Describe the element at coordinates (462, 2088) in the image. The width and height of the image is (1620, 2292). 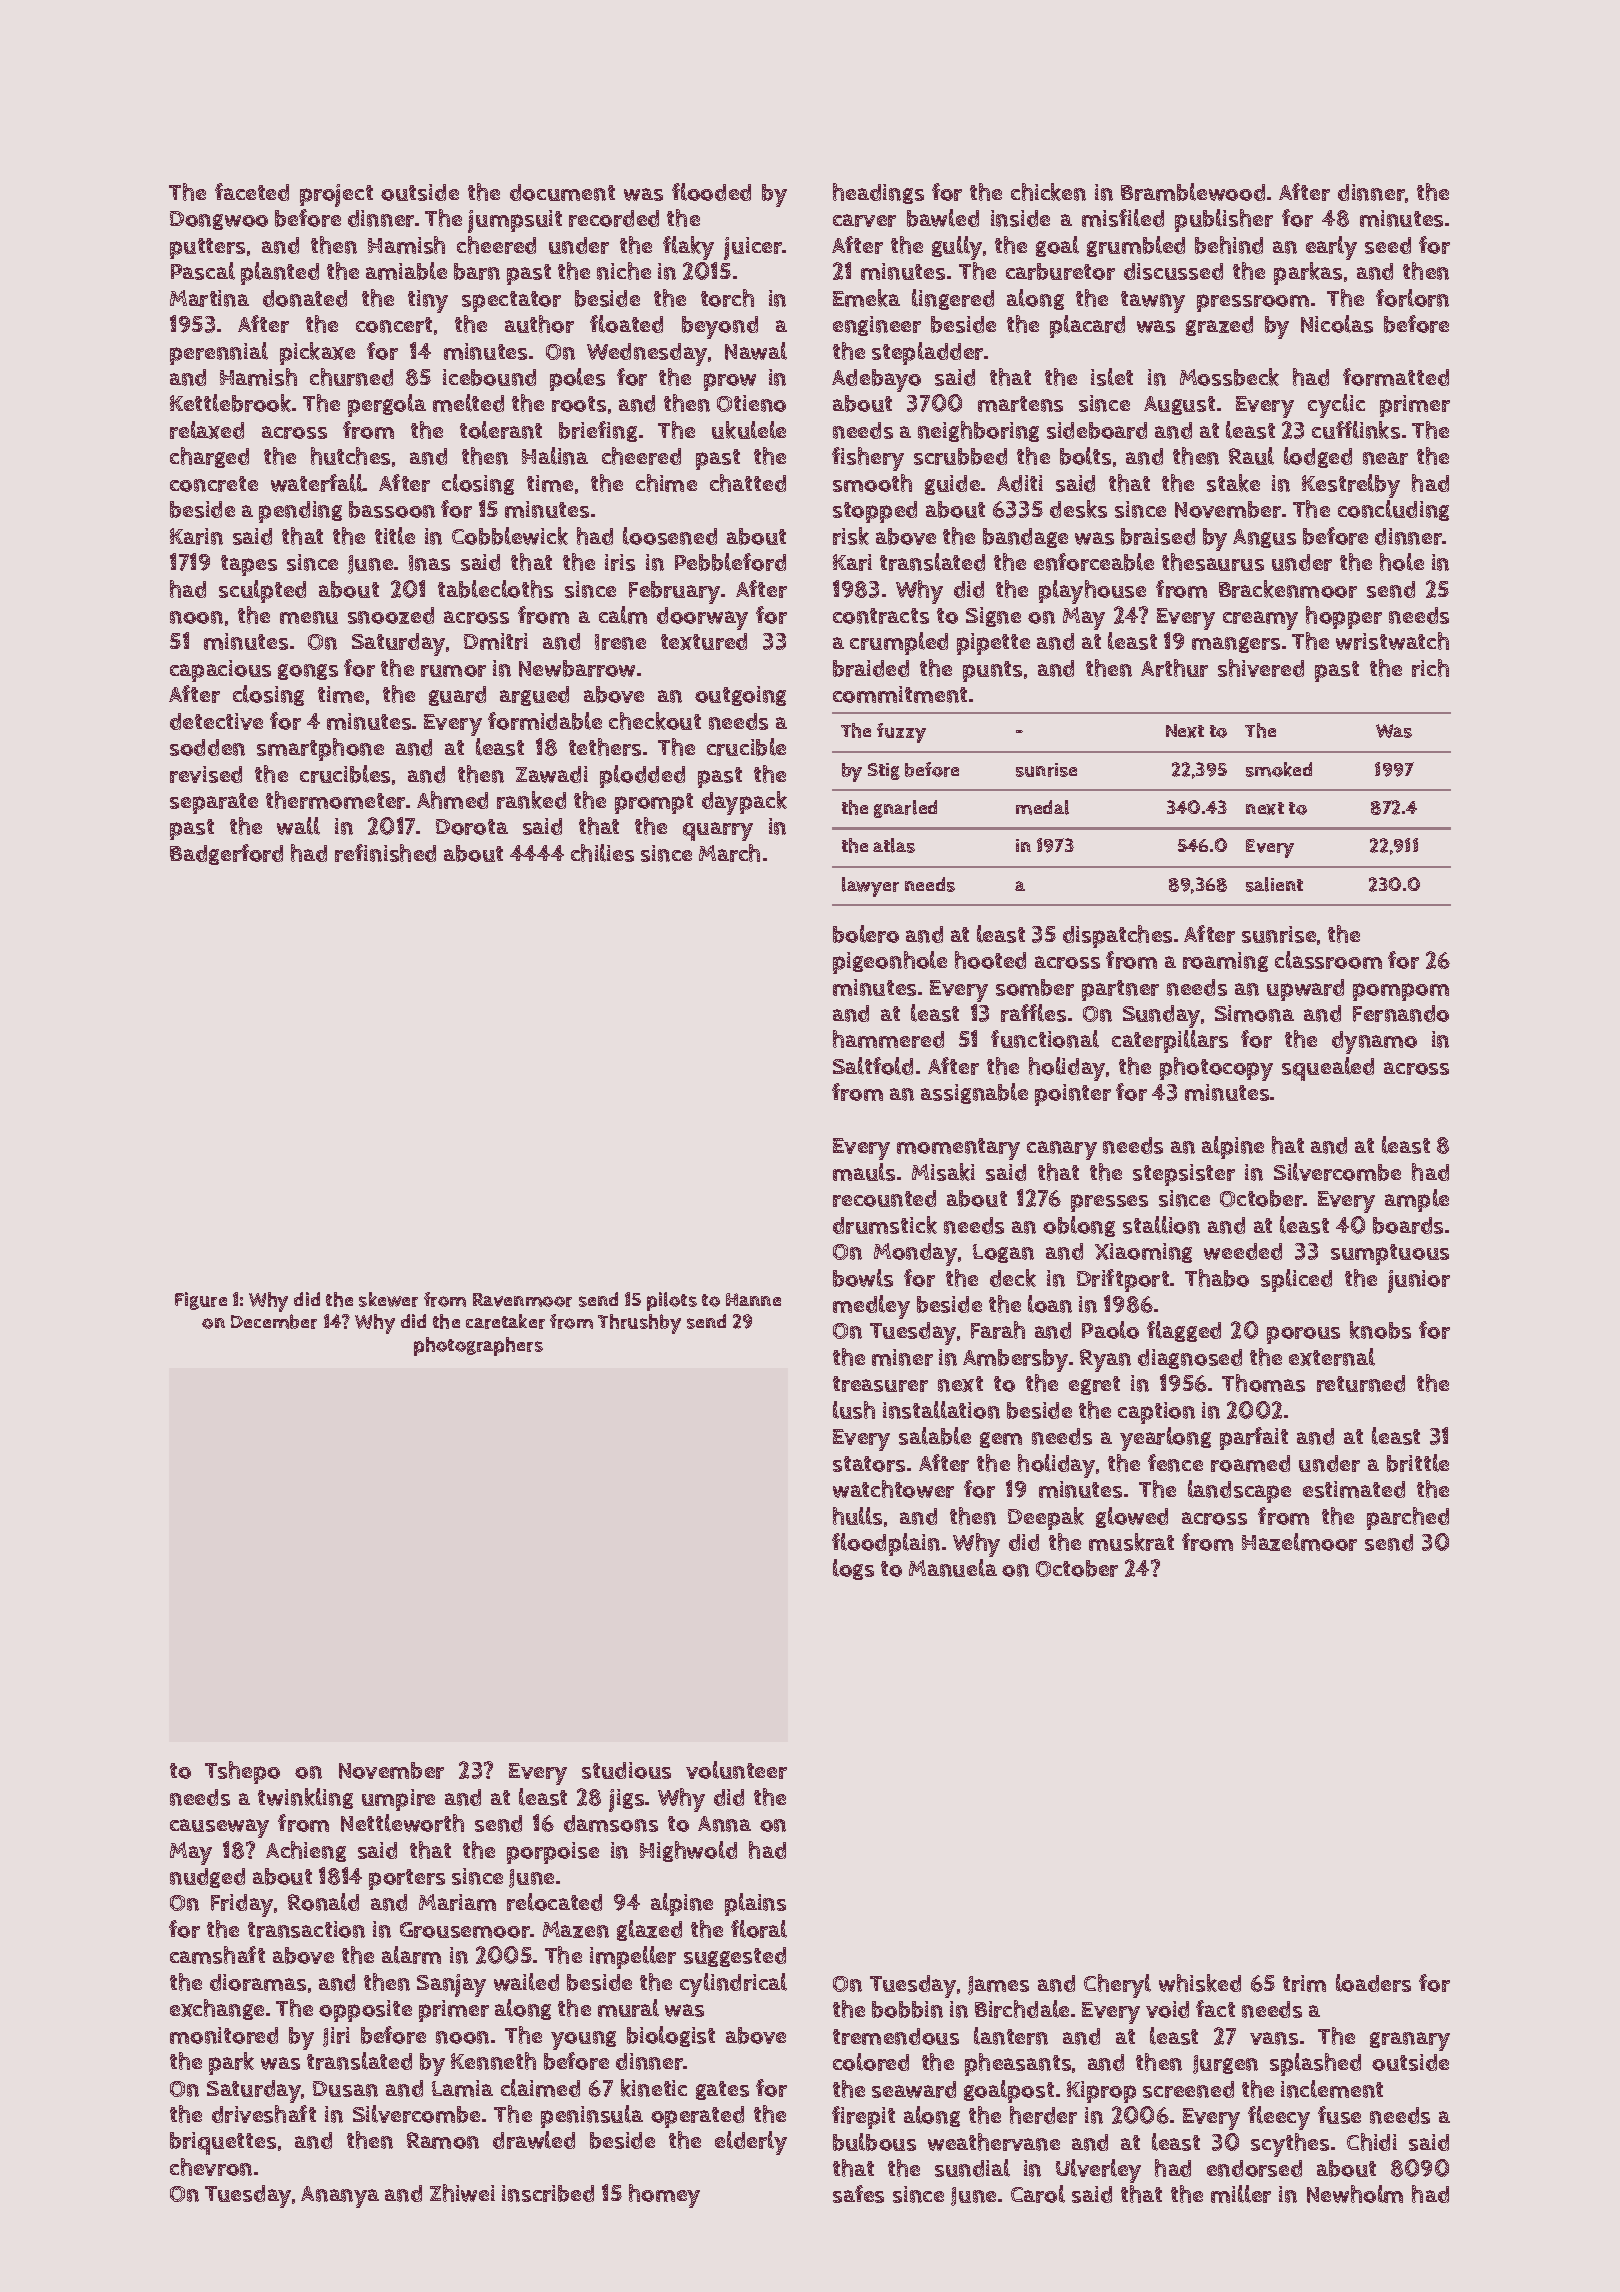
I see `Lamia` at that location.
